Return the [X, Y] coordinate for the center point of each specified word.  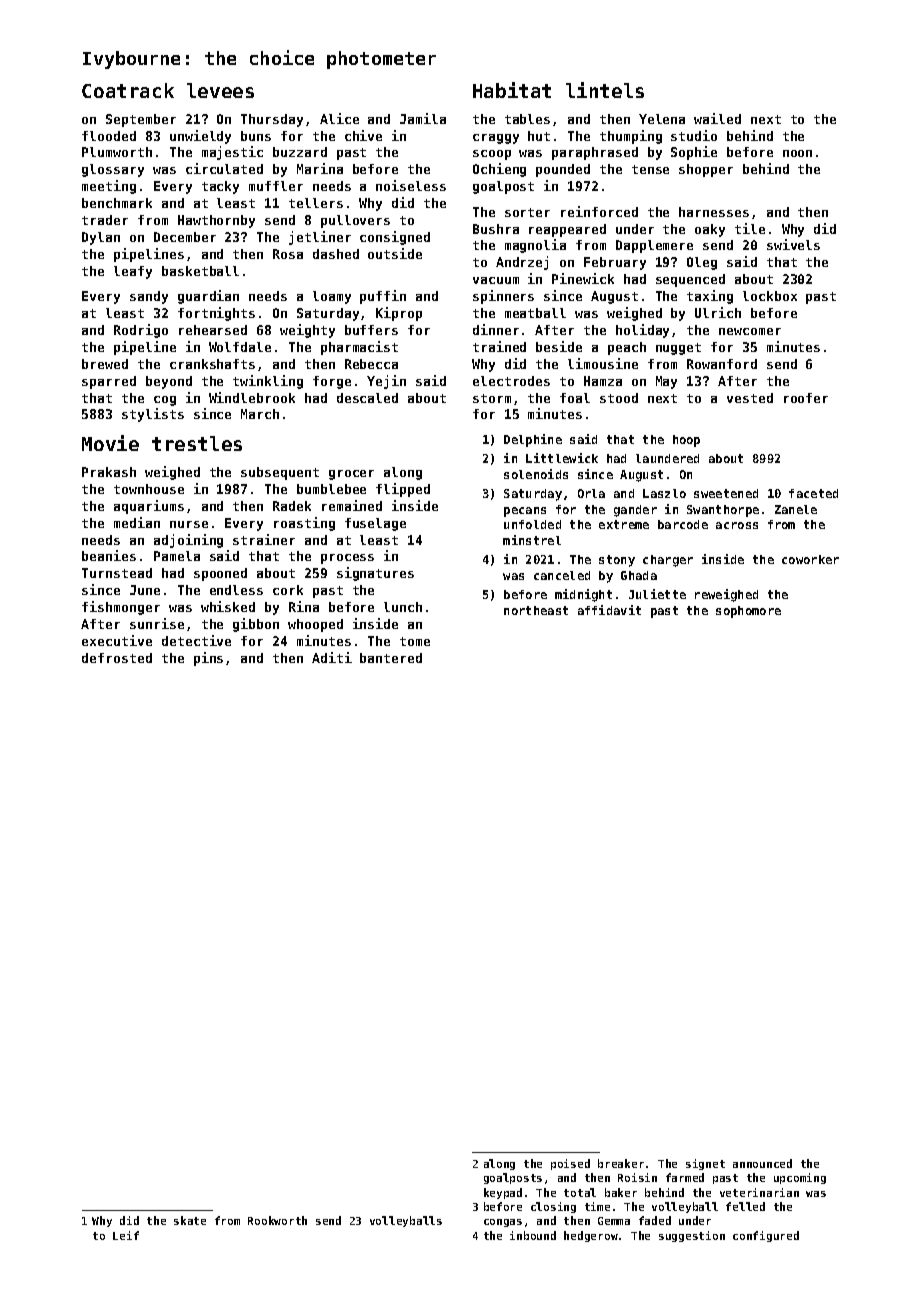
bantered [391, 658]
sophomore [748, 612]
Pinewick [583, 278]
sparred [109, 382]
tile [750, 228]
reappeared [567, 230]
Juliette [657, 594]
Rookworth [277, 1220]
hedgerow [591, 1236]
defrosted [117, 658]
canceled [562, 575]
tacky [220, 187]
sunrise [157, 623]
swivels [793, 244]
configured [766, 1236]
